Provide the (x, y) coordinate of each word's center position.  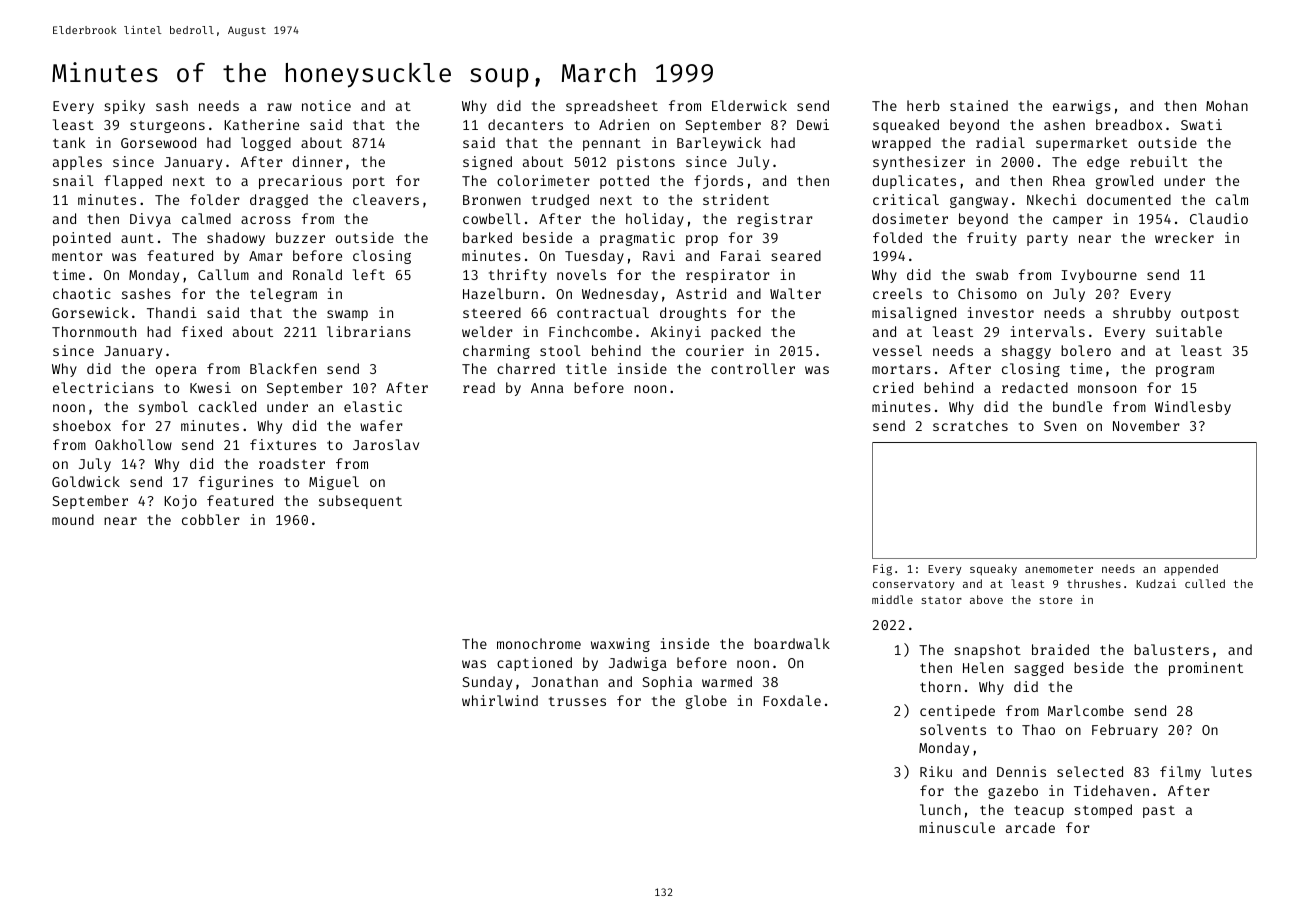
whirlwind (500, 700)
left (369, 274)
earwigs (1082, 107)
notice (326, 105)
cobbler (211, 519)
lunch (940, 809)
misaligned (914, 314)
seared (796, 255)
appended (1191, 569)
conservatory (914, 585)
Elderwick (749, 105)
